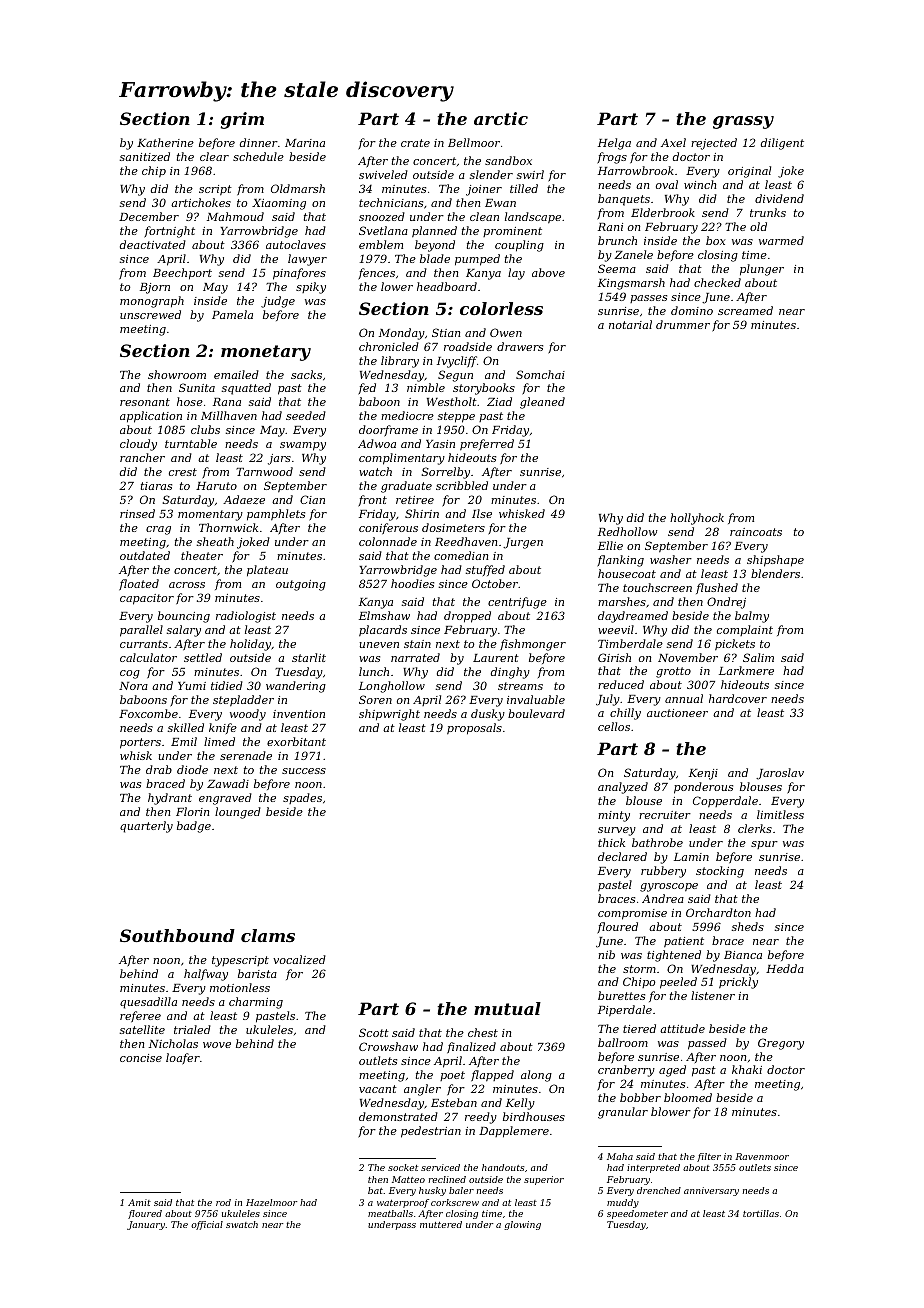 The width and height of the image is (924, 1308). Describe the element at coordinates (735, 645) in the image. I see `pickets` at that location.
